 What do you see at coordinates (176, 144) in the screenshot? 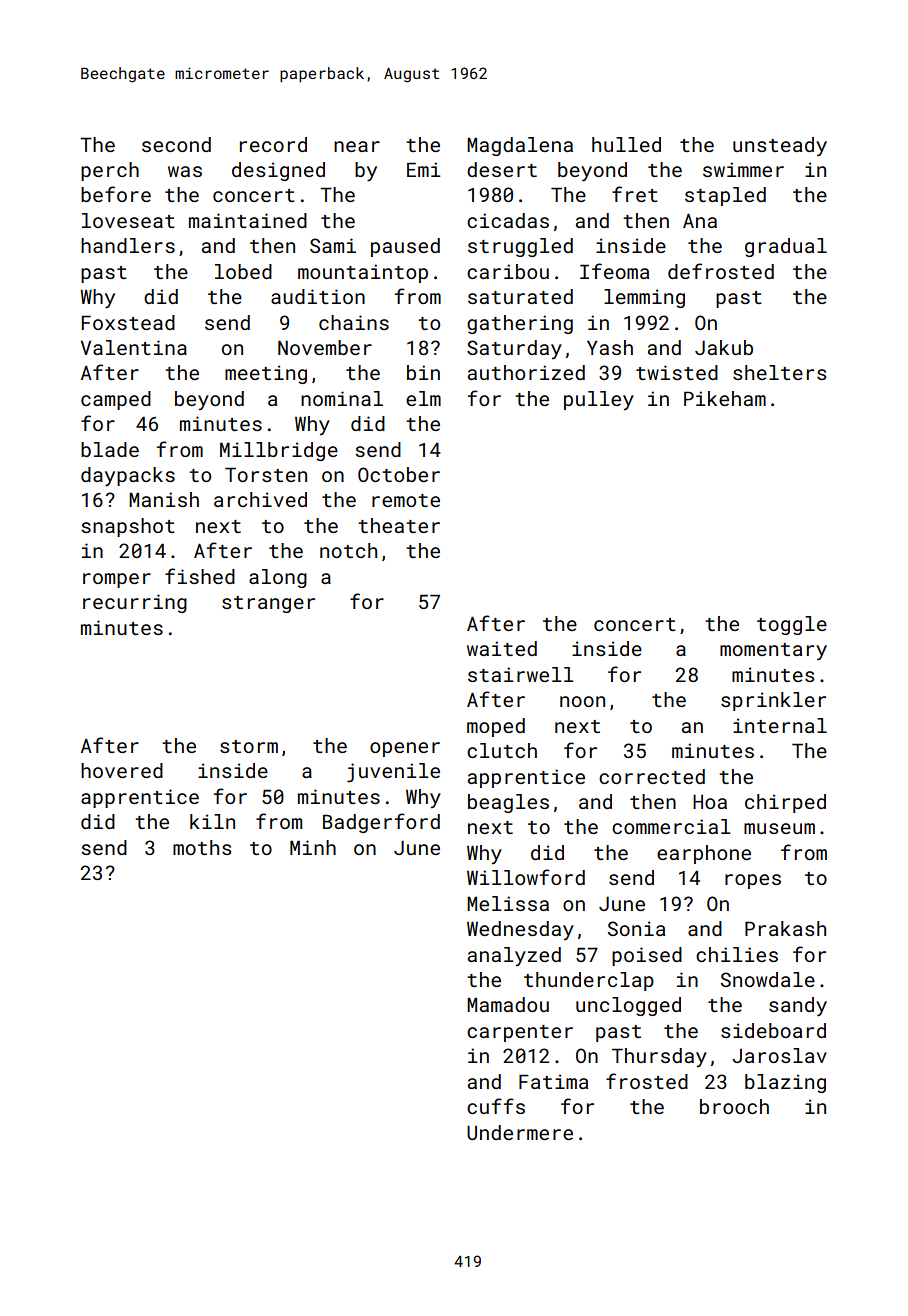
I see `second` at bounding box center [176, 144].
